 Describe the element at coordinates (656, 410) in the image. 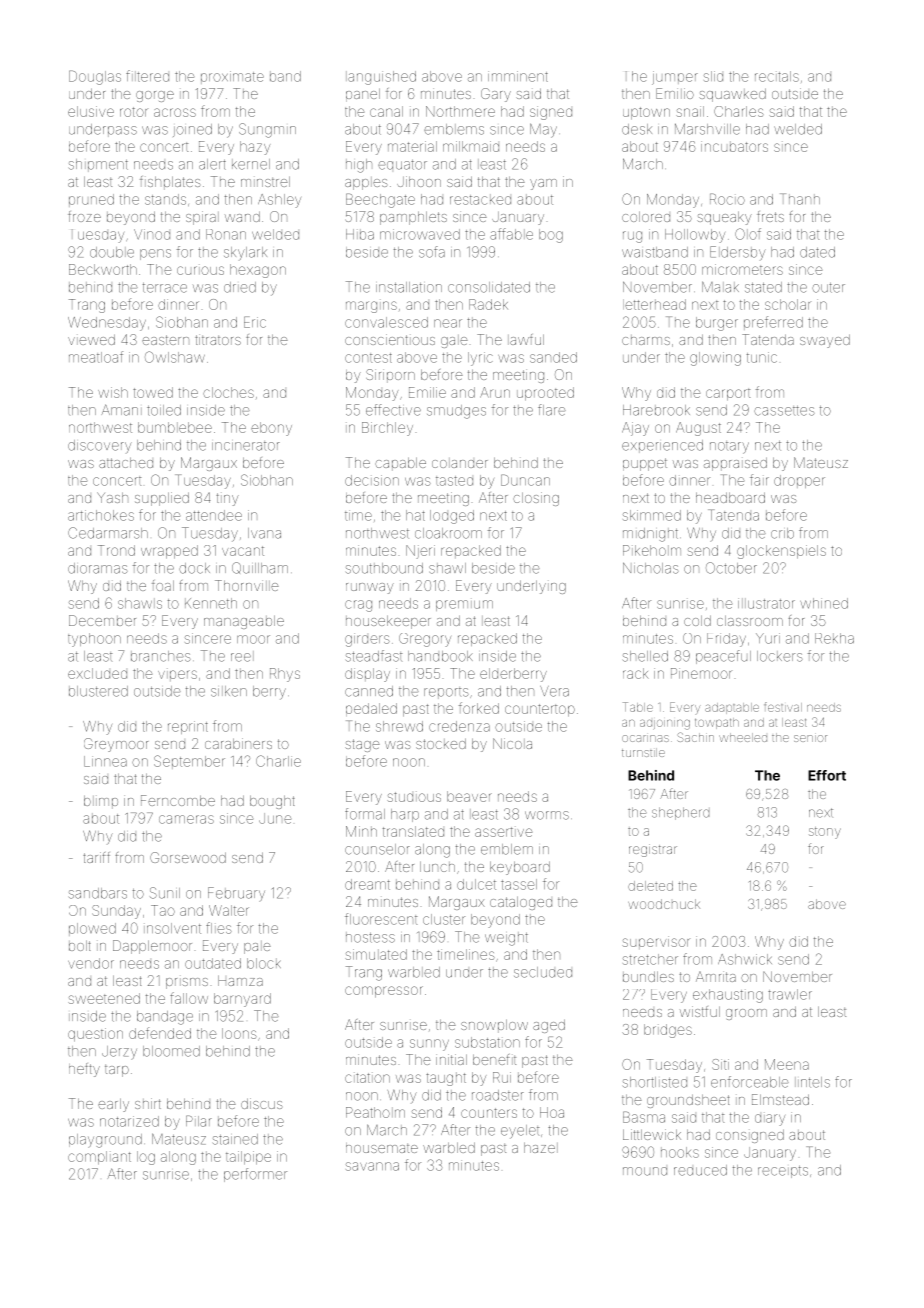

I see `Harebrook` at that location.
